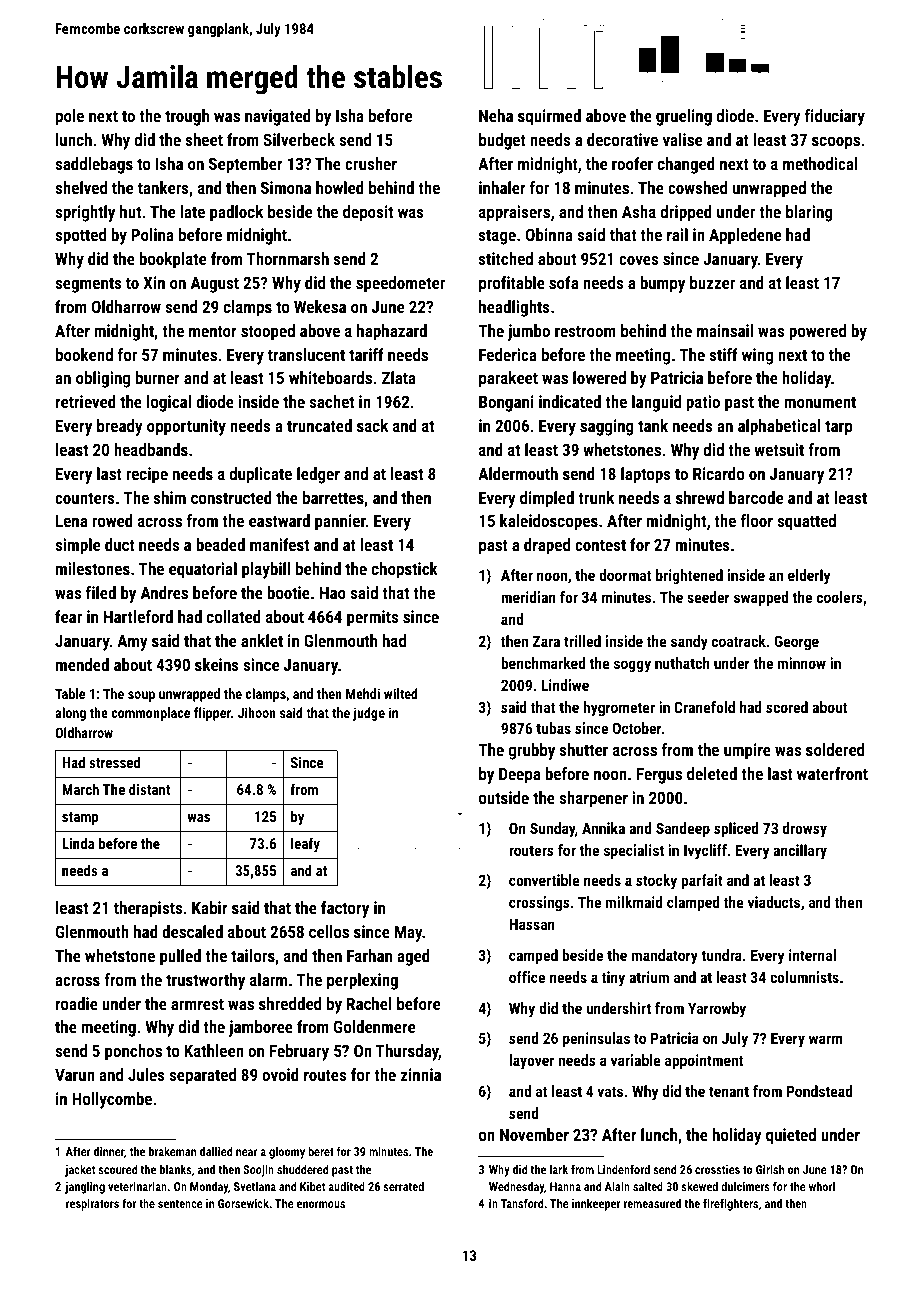 The height and width of the screenshot is (1314, 924). Describe the element at coordinates (176, 1169) in the screenshot. I see `blanks` at that location.
